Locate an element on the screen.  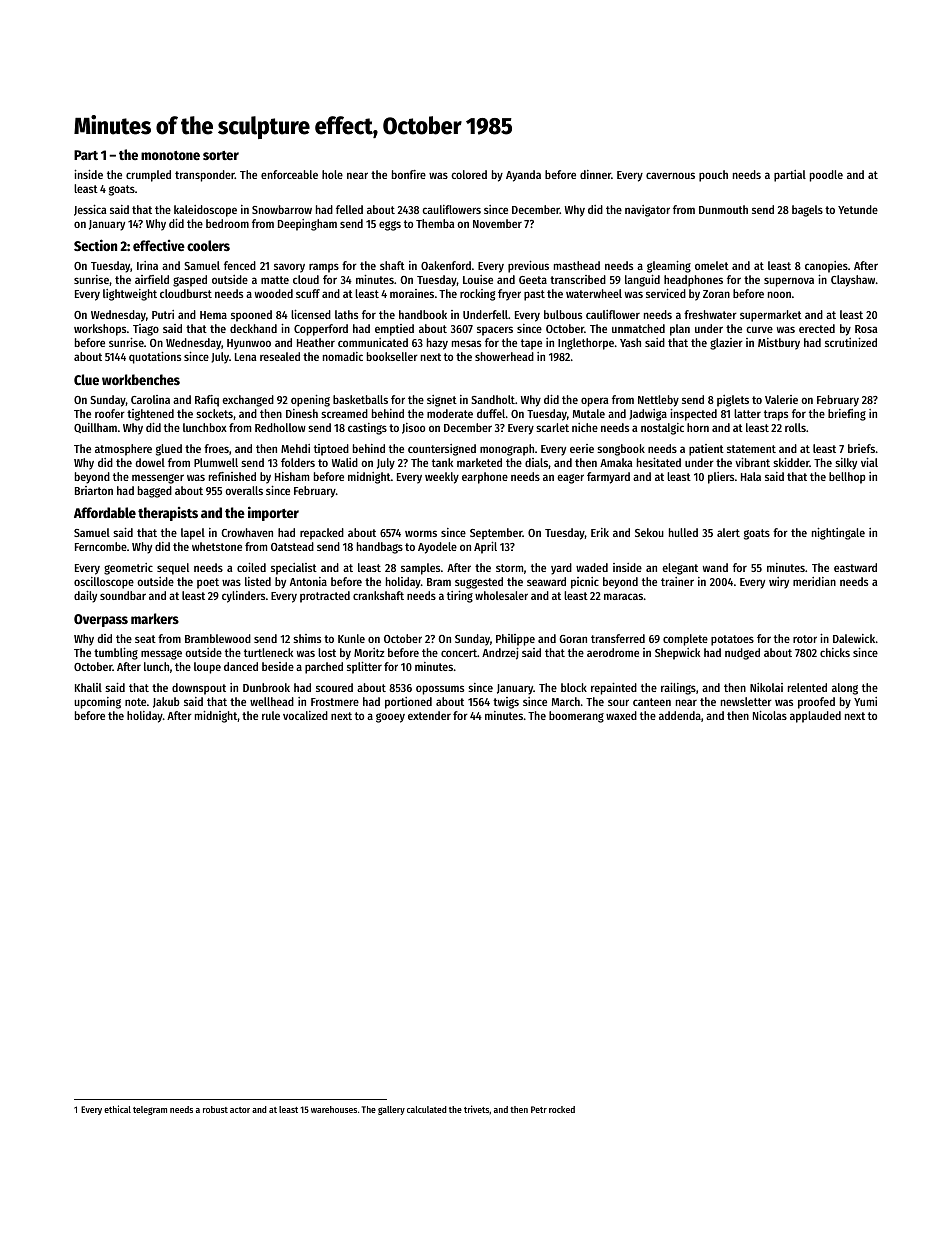
rocked is located at coordinates (562, 1109).
